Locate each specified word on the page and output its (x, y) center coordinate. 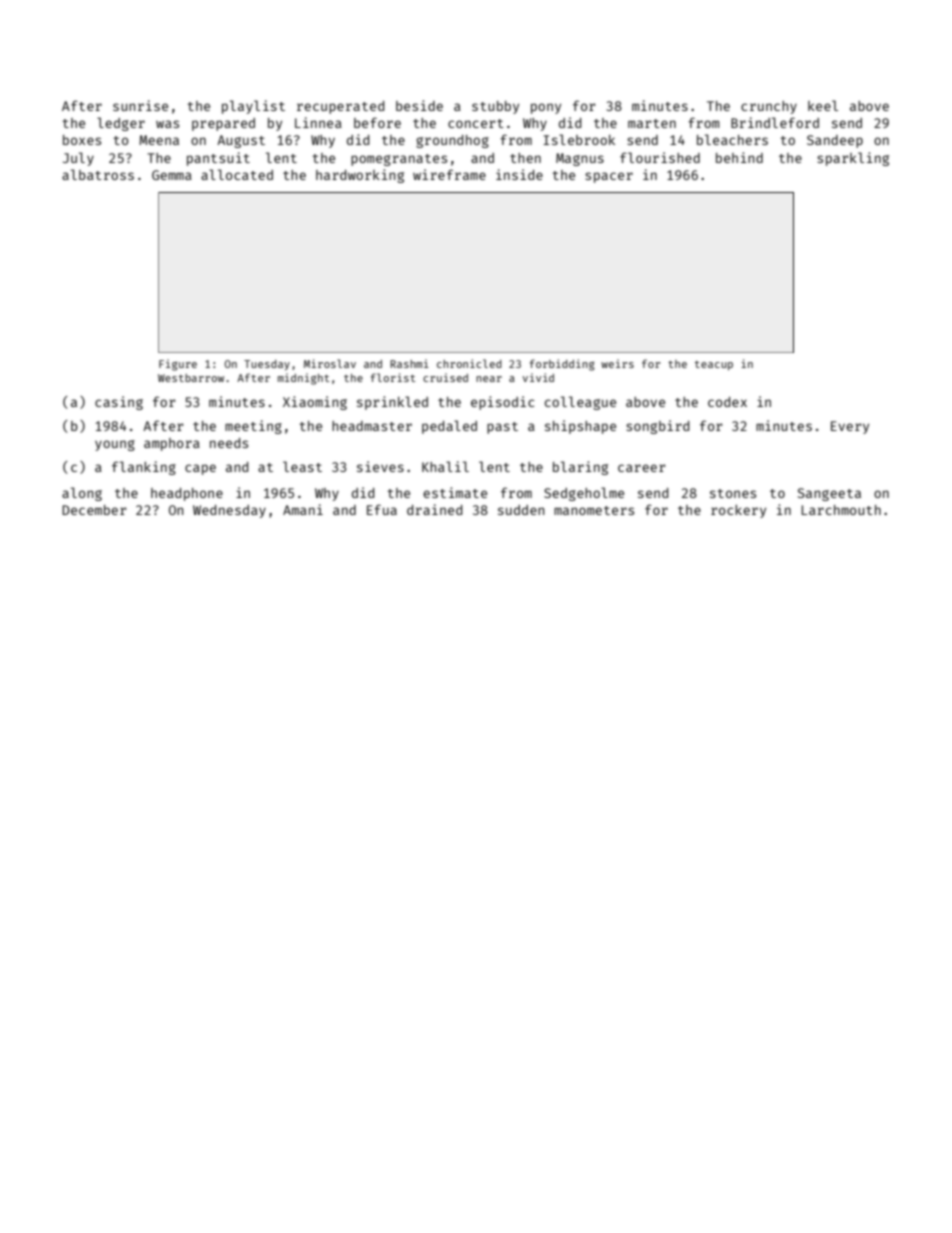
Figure (178, 365)
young (115, 445)
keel (823, 105)
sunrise (140, 105)
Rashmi (409, 363)
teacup (714, 365)
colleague (580, 403)
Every (850, 427)
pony (546, 108)
